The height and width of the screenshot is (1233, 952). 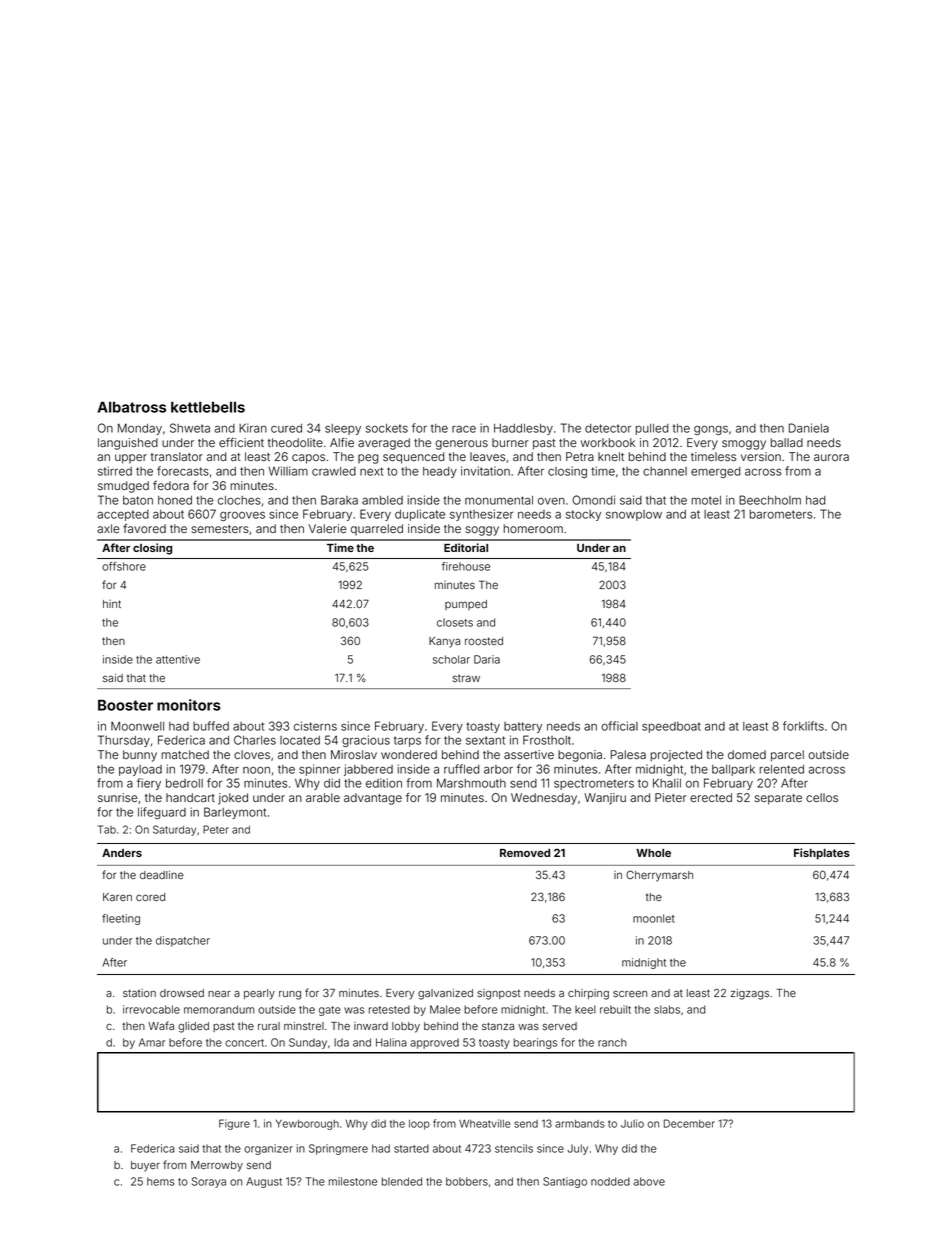 What do you see at coordinates (144, 528) in the screenshot?
I see `favored` at bounding box center [144, 528].
